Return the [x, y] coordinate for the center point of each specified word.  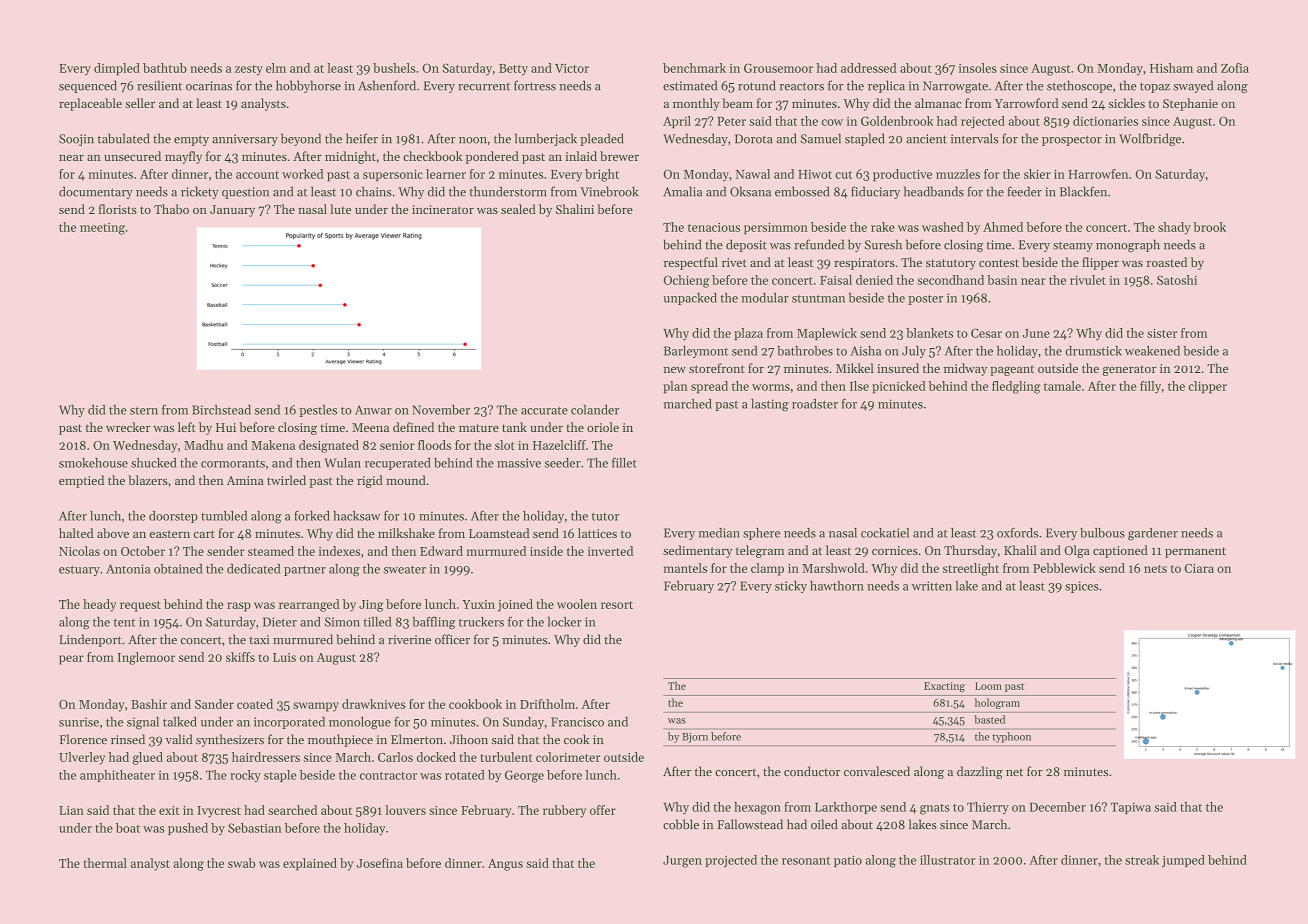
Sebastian [255, 828]
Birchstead [221, 410]
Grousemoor [778, 68]
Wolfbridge [1150, 139]
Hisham [1171, 68]
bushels [394, 68]
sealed [518, 209]
